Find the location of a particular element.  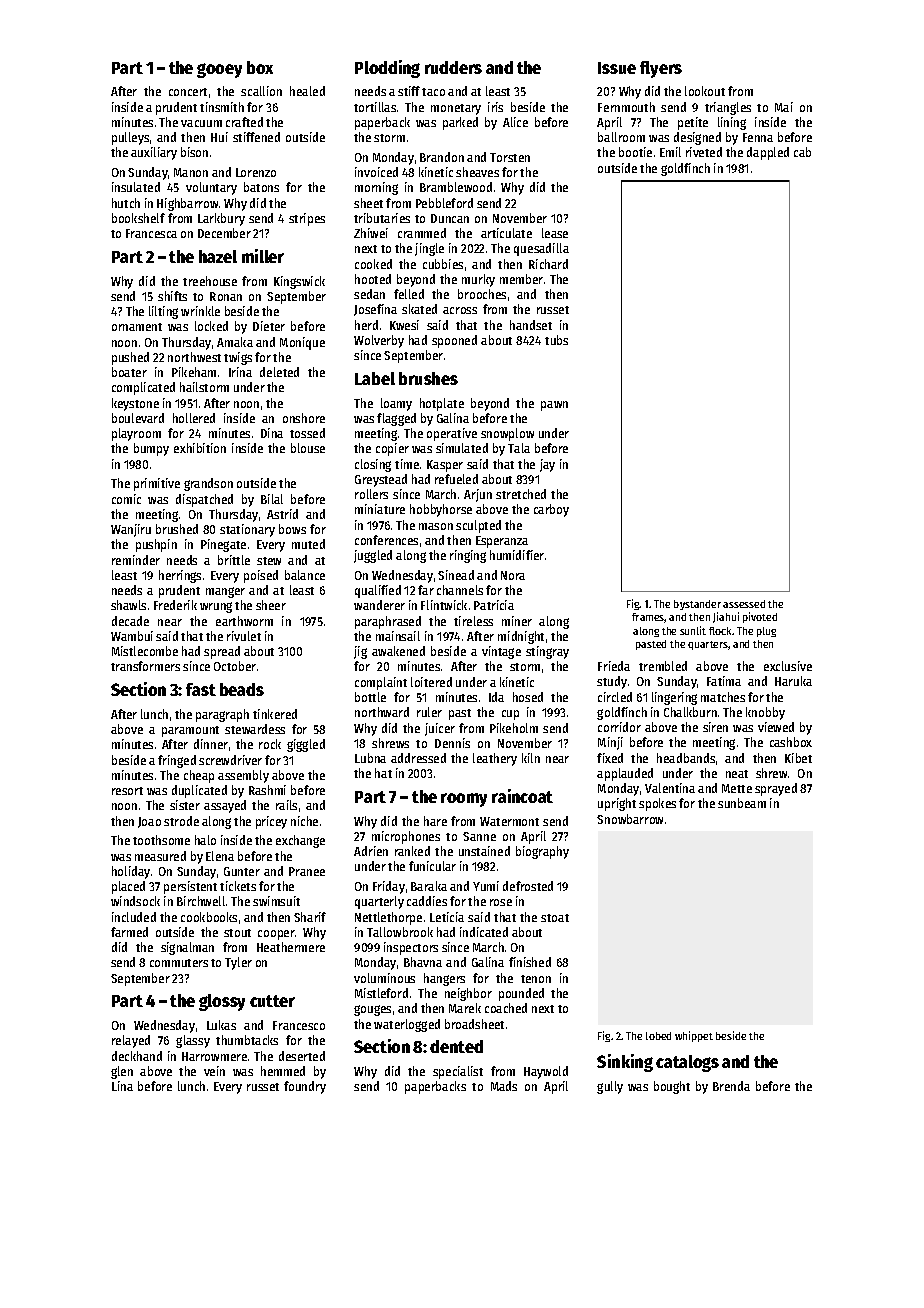

circled is located at coordinates (615, 697).
